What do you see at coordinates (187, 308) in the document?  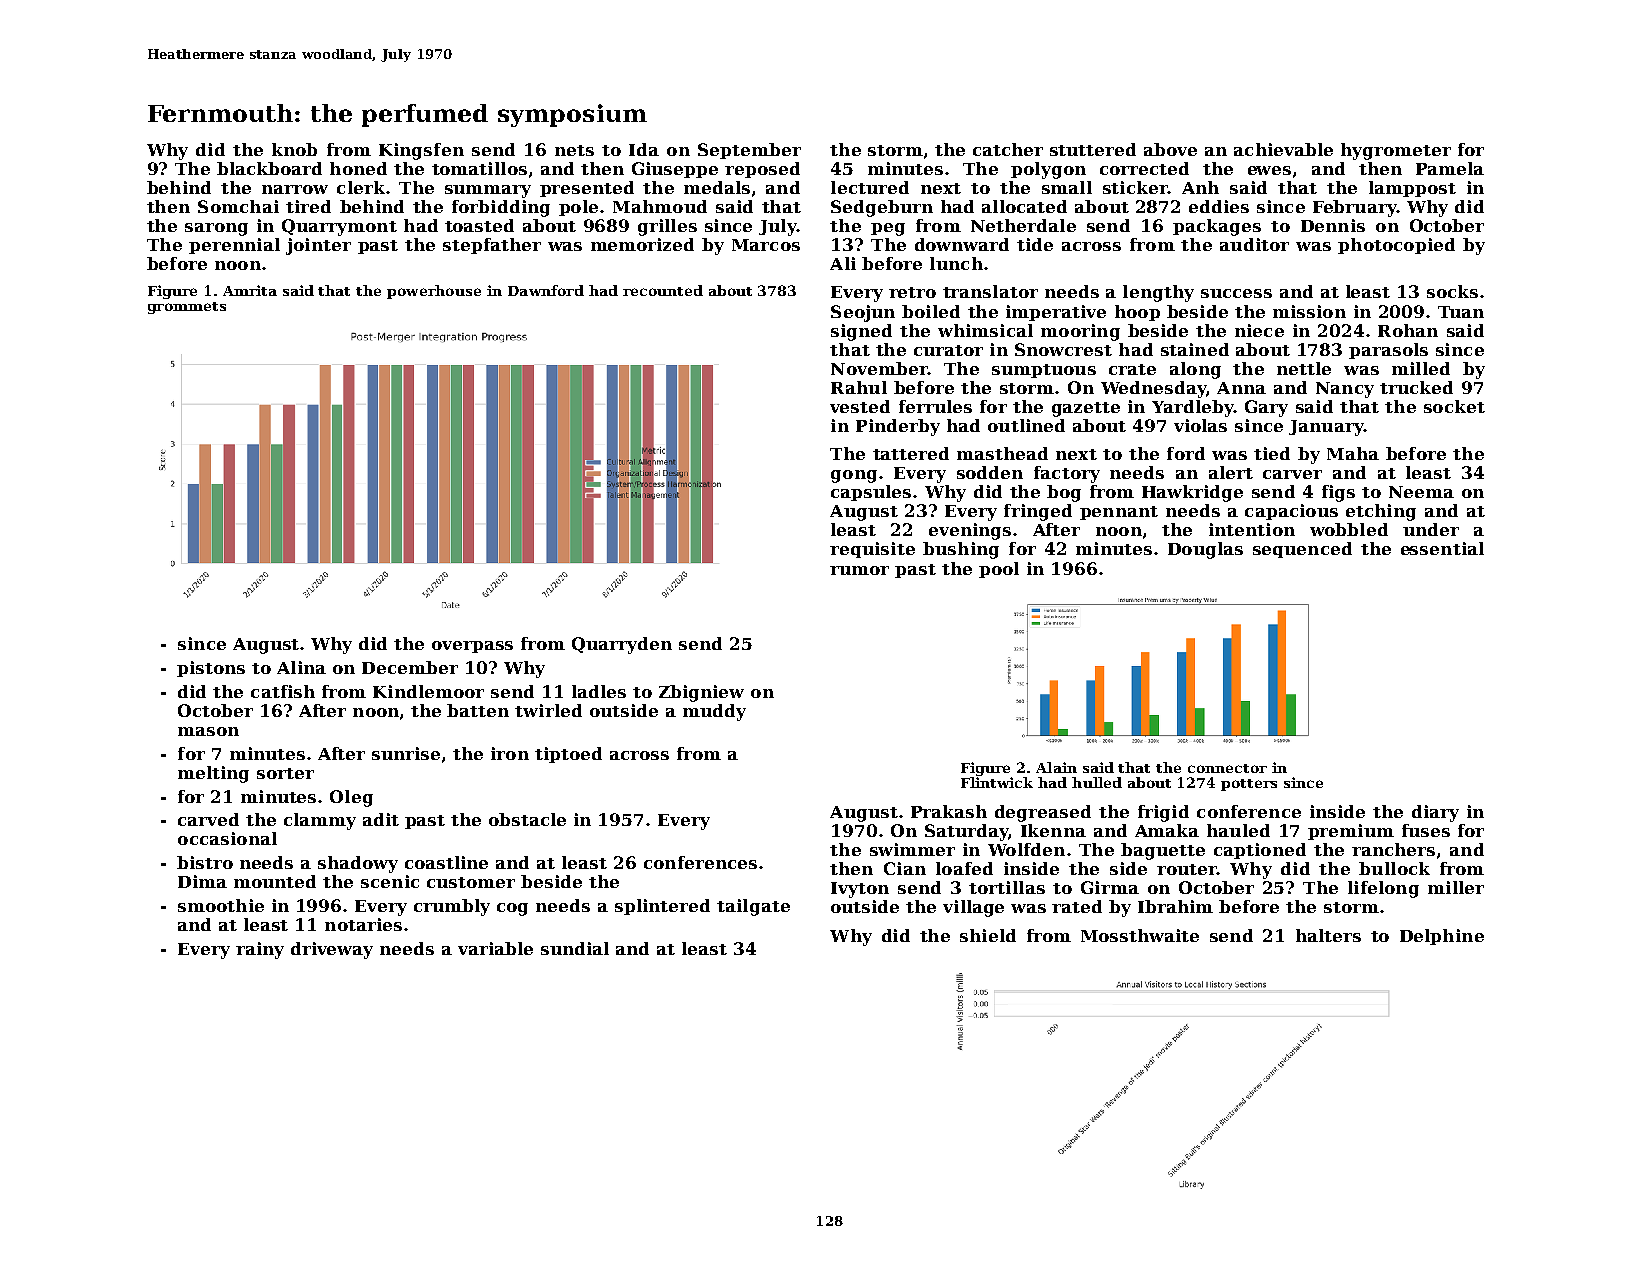 I see `grommets` at bounding box center [187, 308].
